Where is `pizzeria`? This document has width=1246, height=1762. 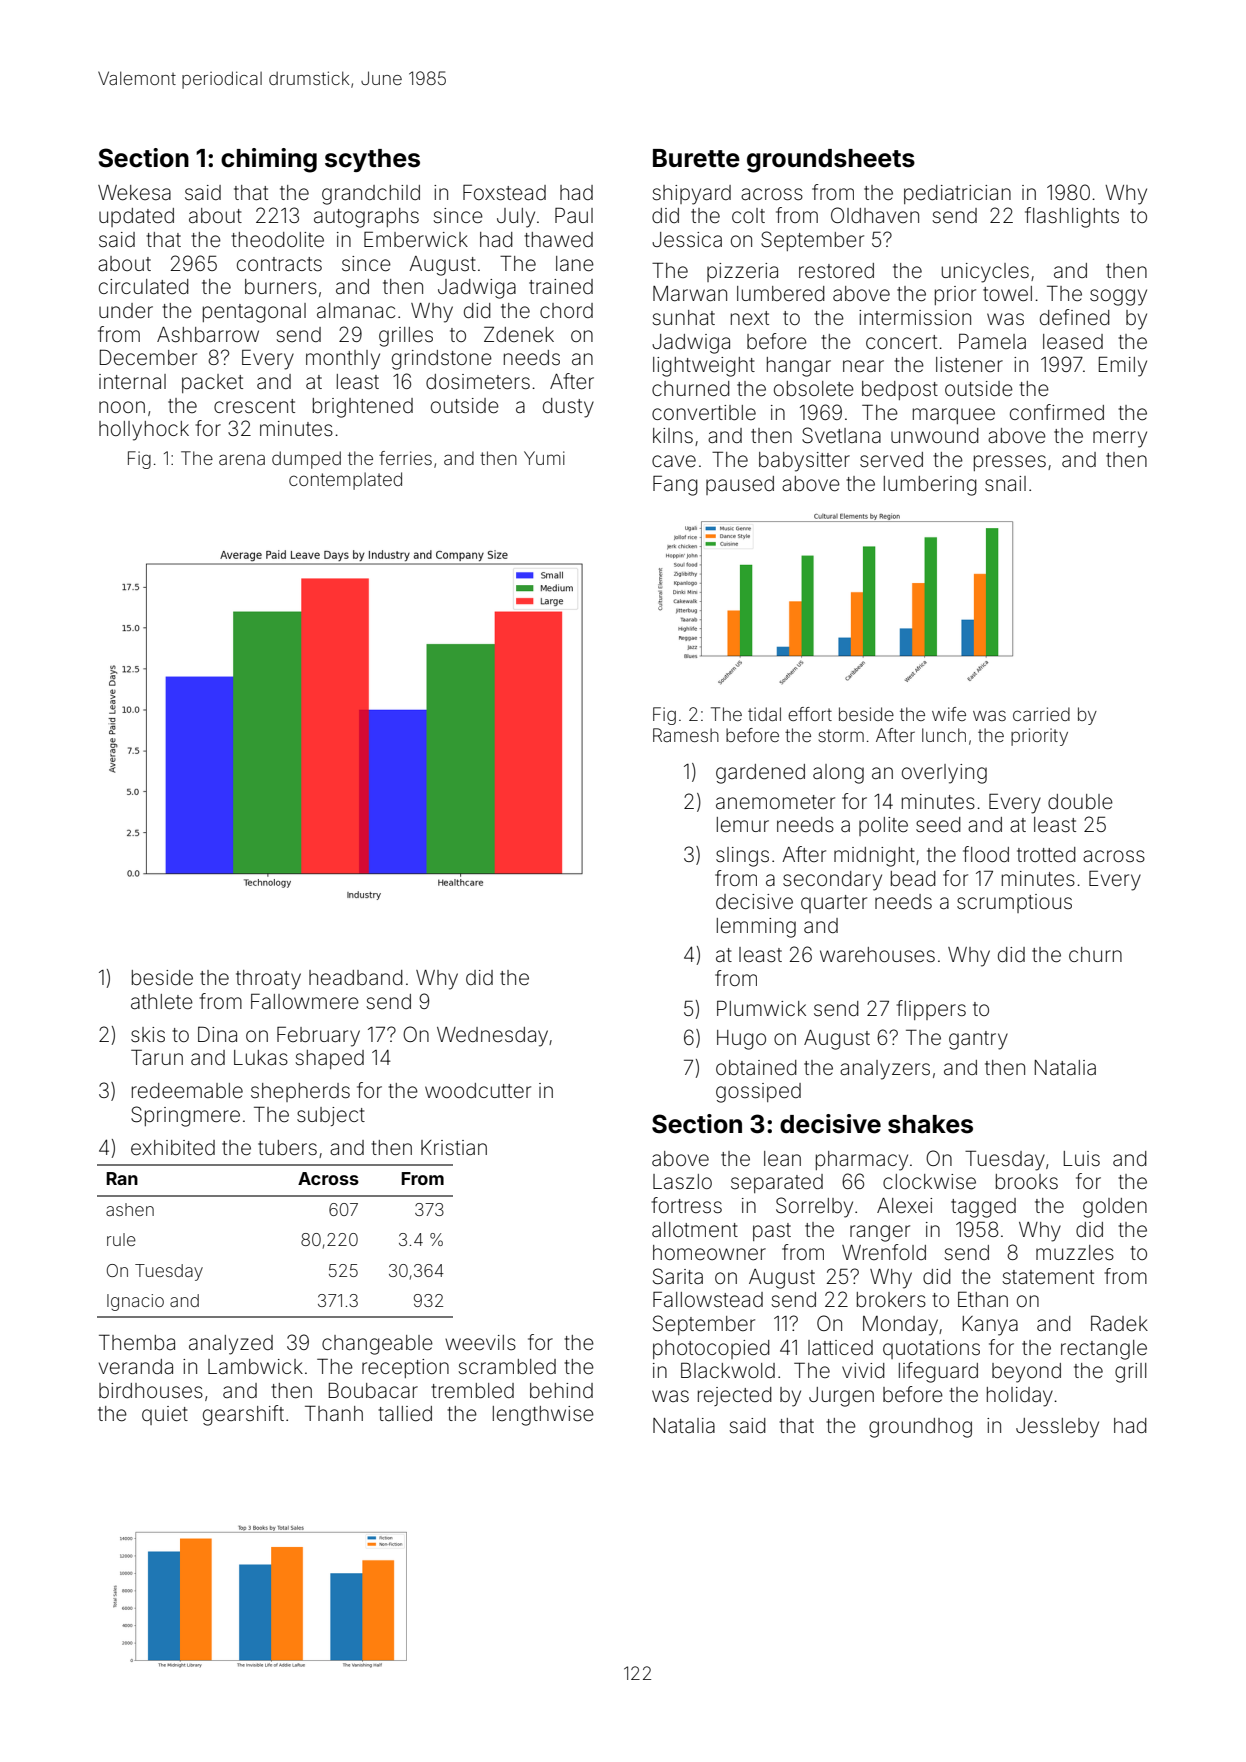
pizzeria is located at coordinates (742, 272).
